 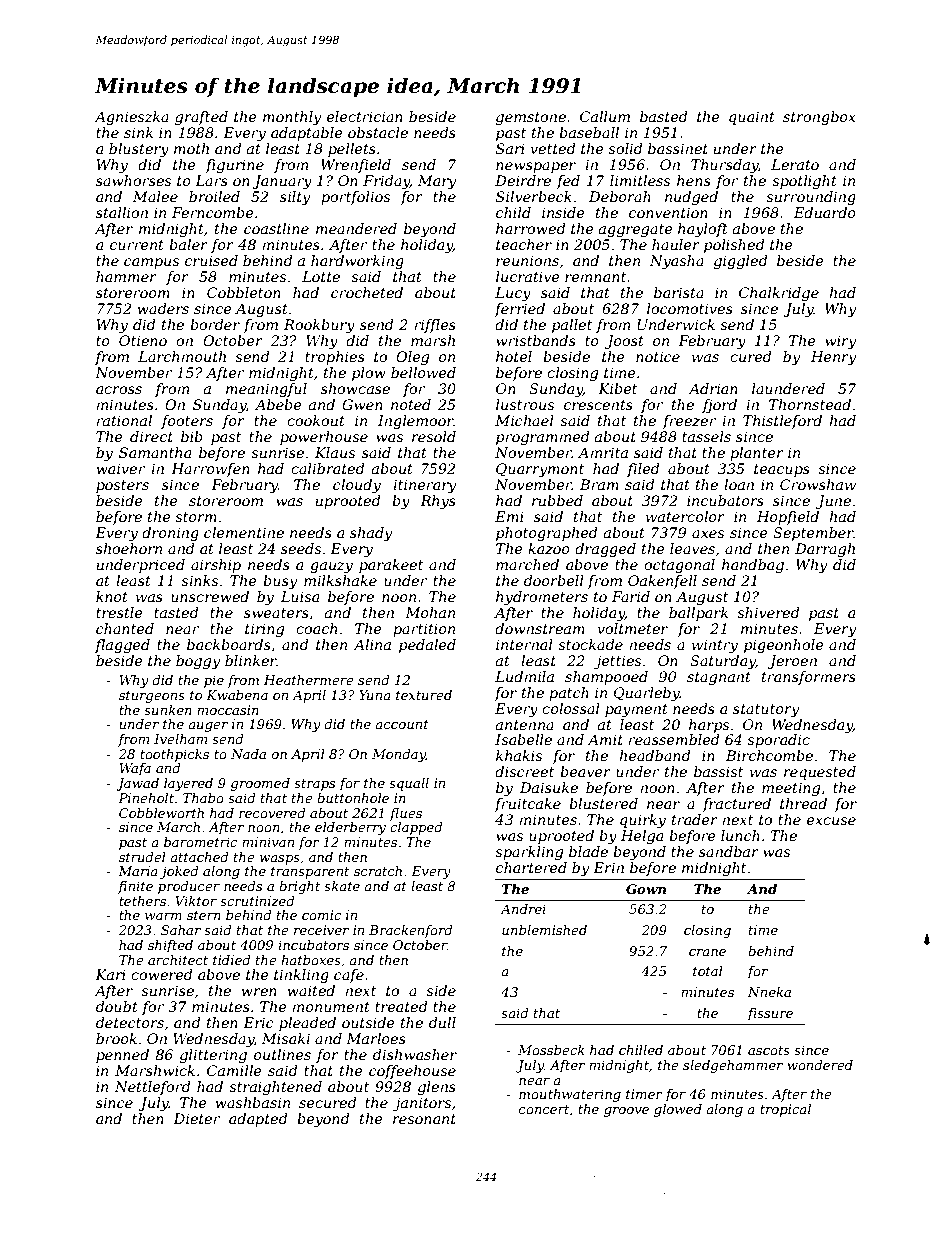 I want to click on Thornstead, so click(x=810, y=404).
